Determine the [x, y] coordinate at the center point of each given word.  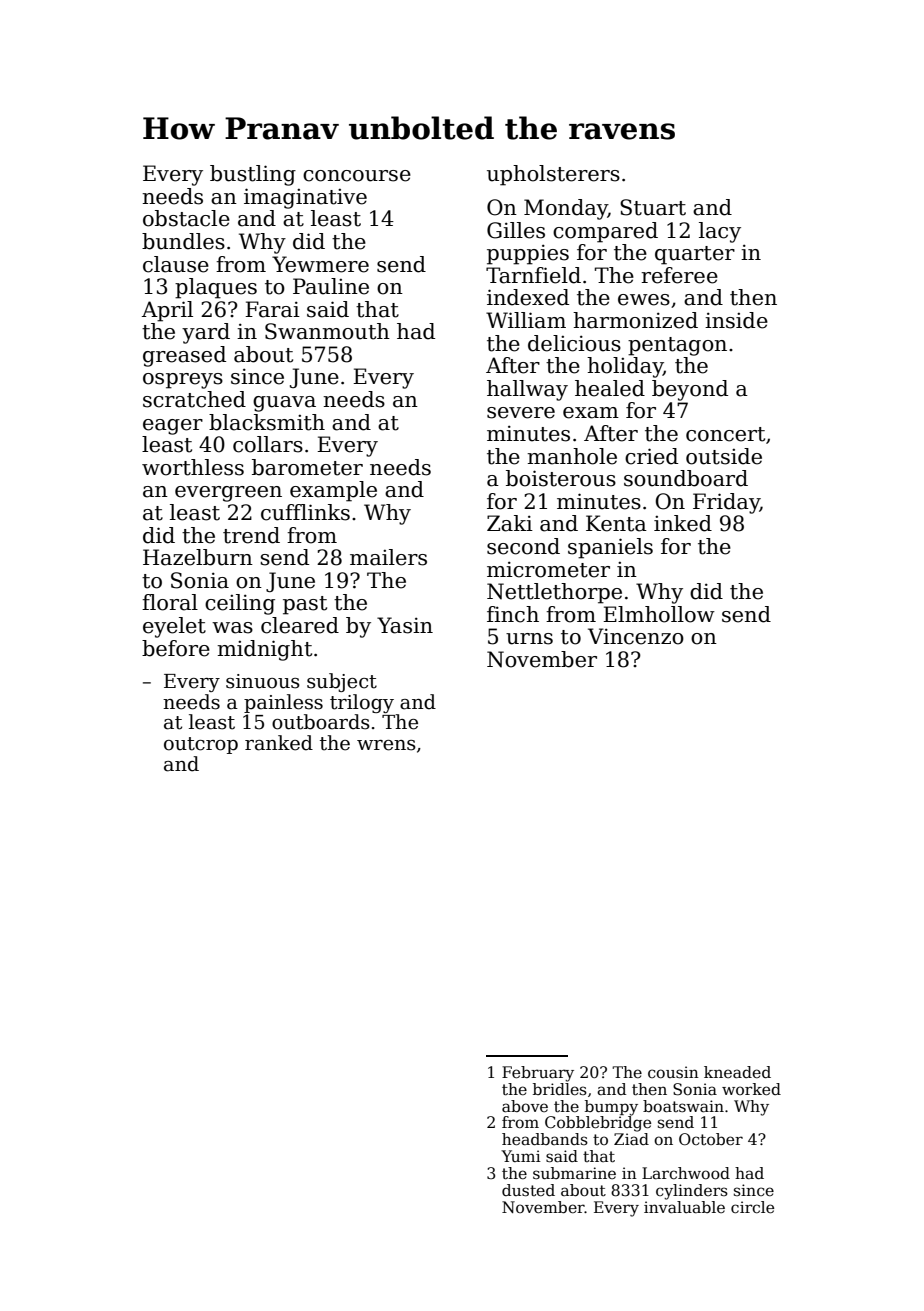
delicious [574, 343]
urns [529, 639]
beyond [690, 390]
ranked [279, 743]
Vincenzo [636, 636]
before [176, 648]
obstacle [186, 218]
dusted [528, 1190]
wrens [386, 745]
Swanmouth [327, 331]
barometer [307, 467]
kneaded [737, 1072]
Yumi [521, 1156]
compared [605, 232]
